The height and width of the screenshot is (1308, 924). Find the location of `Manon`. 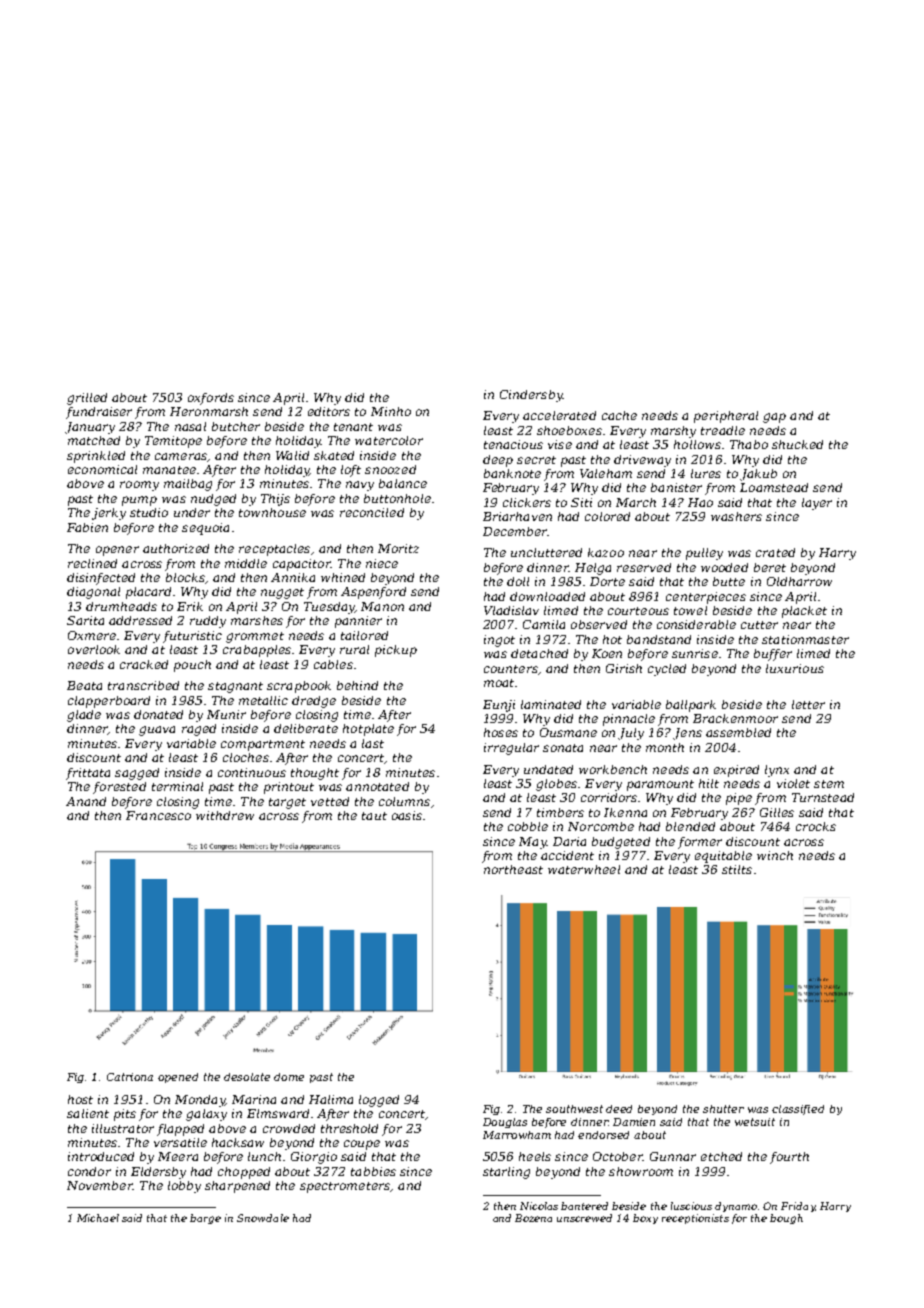

Manon is located at coordinates (382, 606).
